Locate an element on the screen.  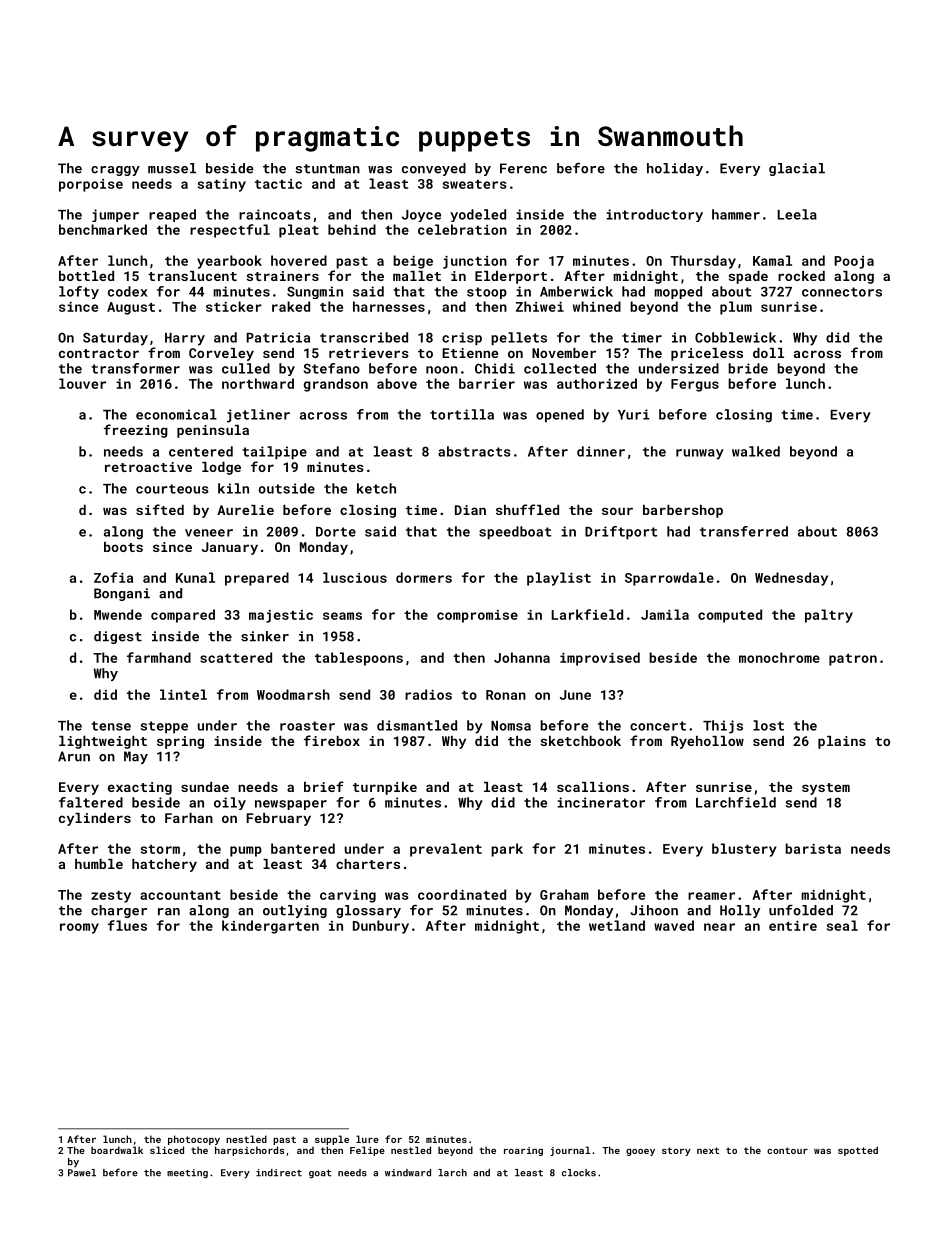
bottled is located at coordinates (86, 276).
